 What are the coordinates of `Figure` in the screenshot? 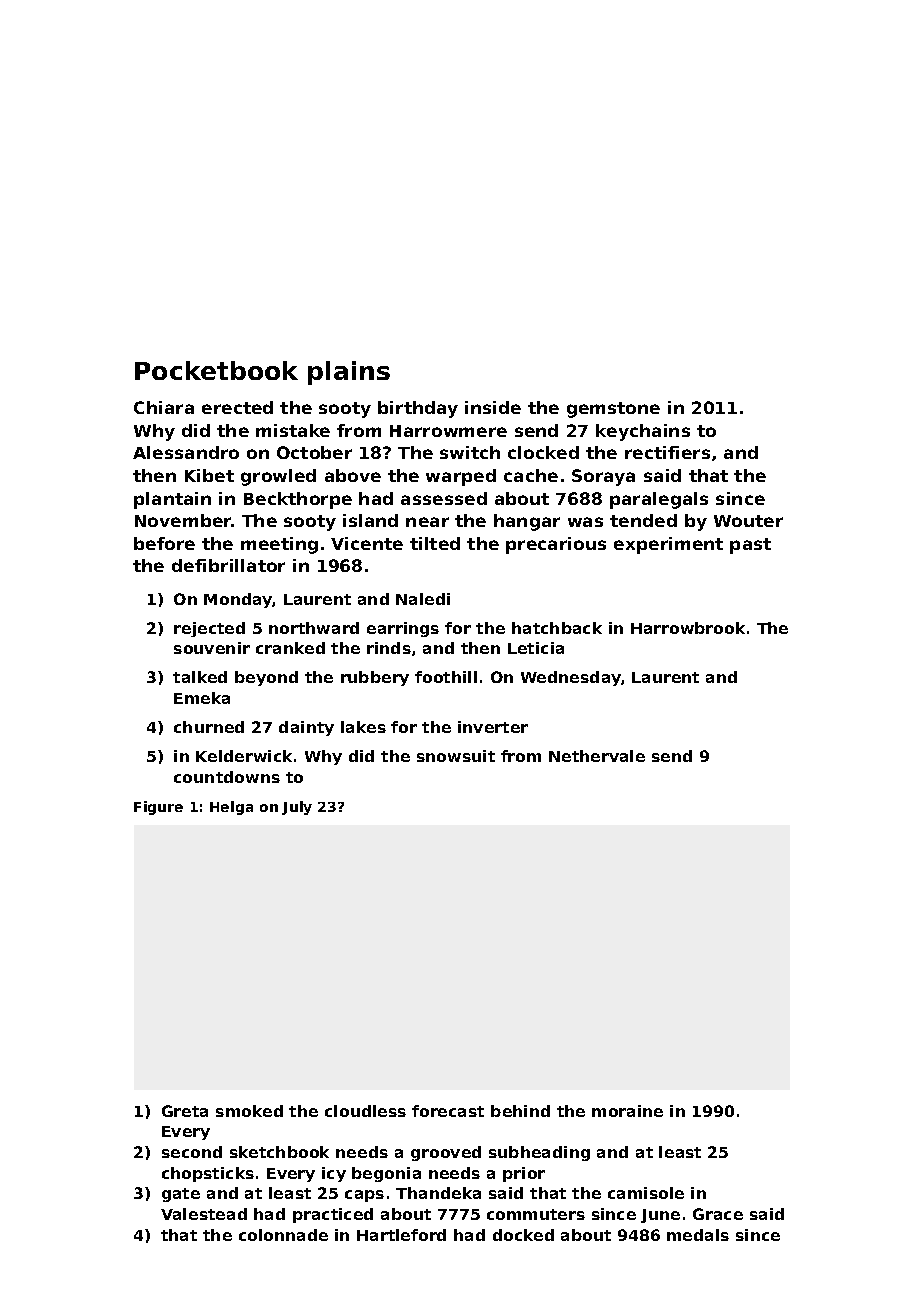 It's located at (158, 808).
